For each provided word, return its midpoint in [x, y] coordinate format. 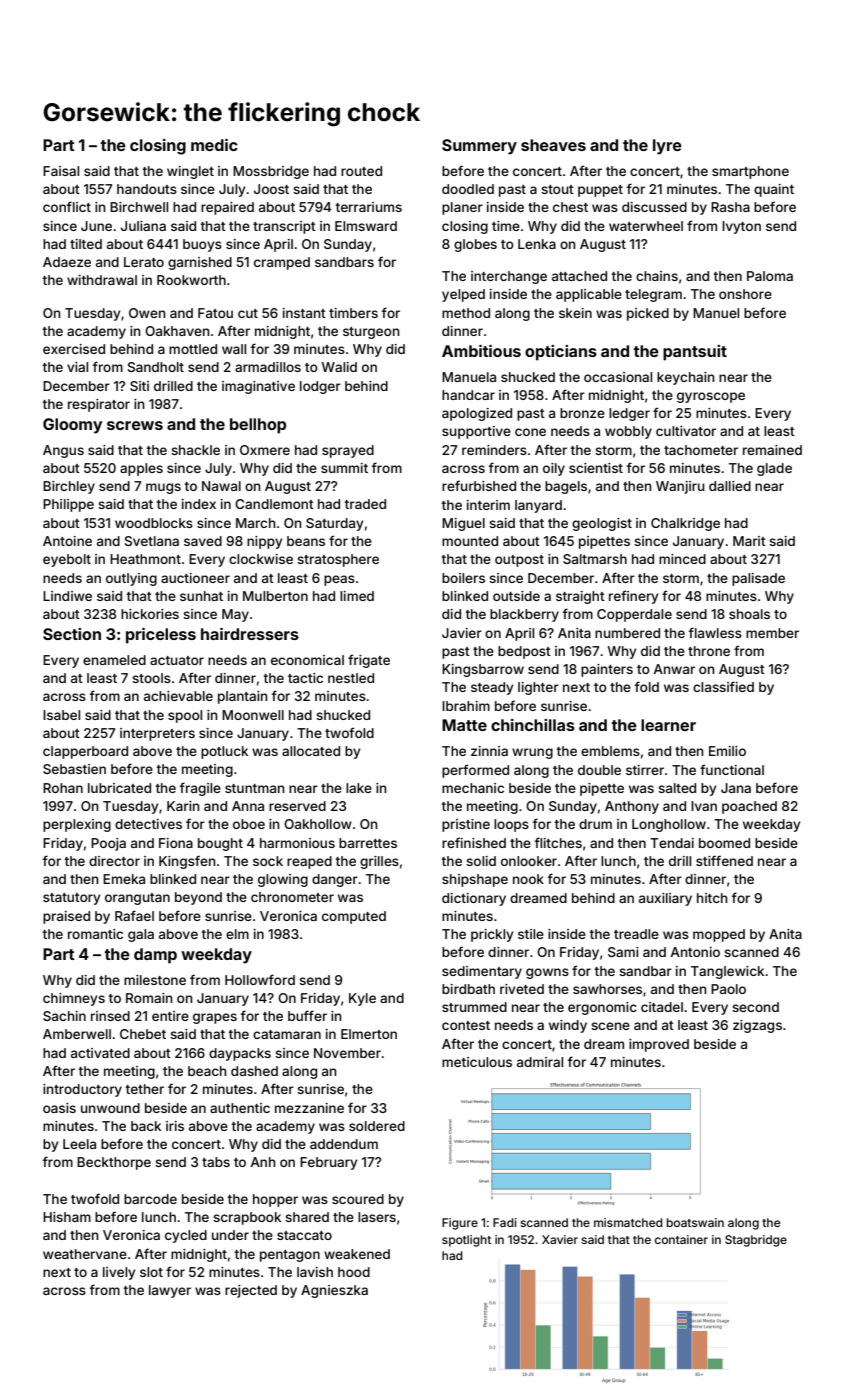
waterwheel [646, 226]
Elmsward [366, 226]
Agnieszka [334, 1291]
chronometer [292, 897]
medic [214, 145]
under [230, 1235]
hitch [712, 898]
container [681, 1239]
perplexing [77, 825]
